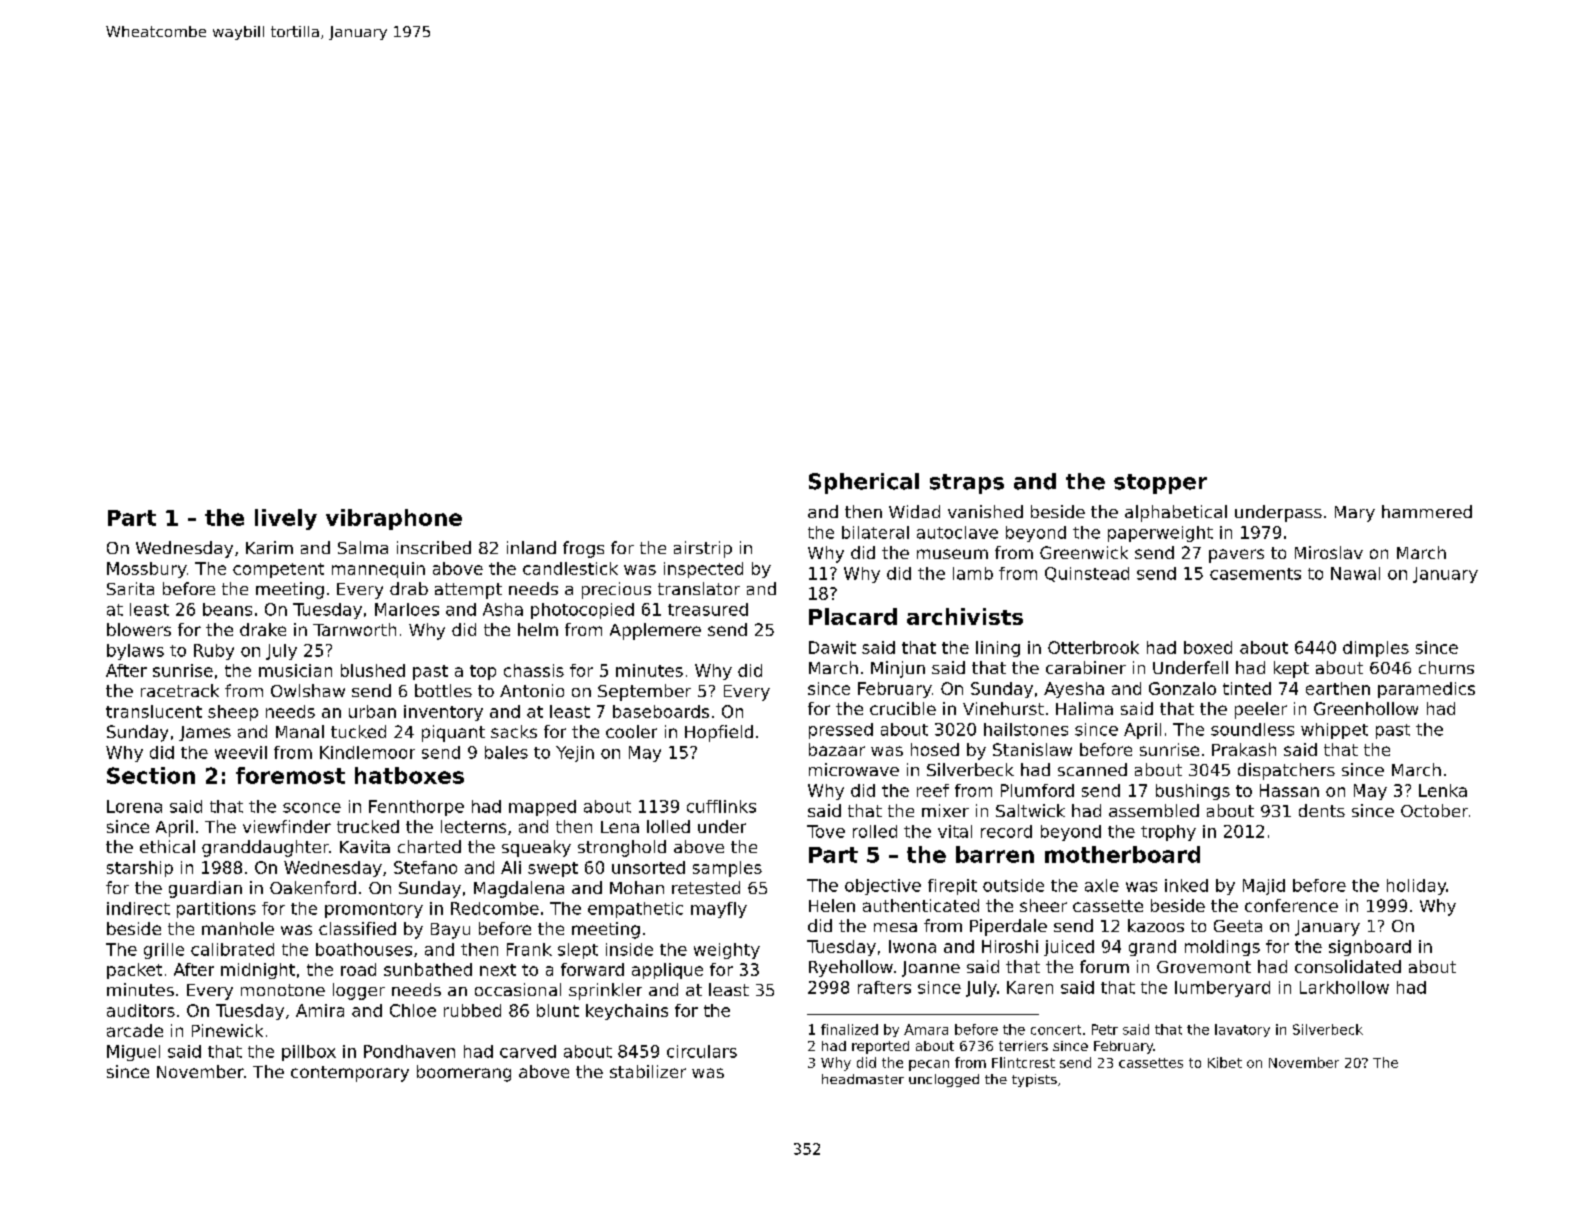  I want to click on Kibet, so click(1225, 1062).
